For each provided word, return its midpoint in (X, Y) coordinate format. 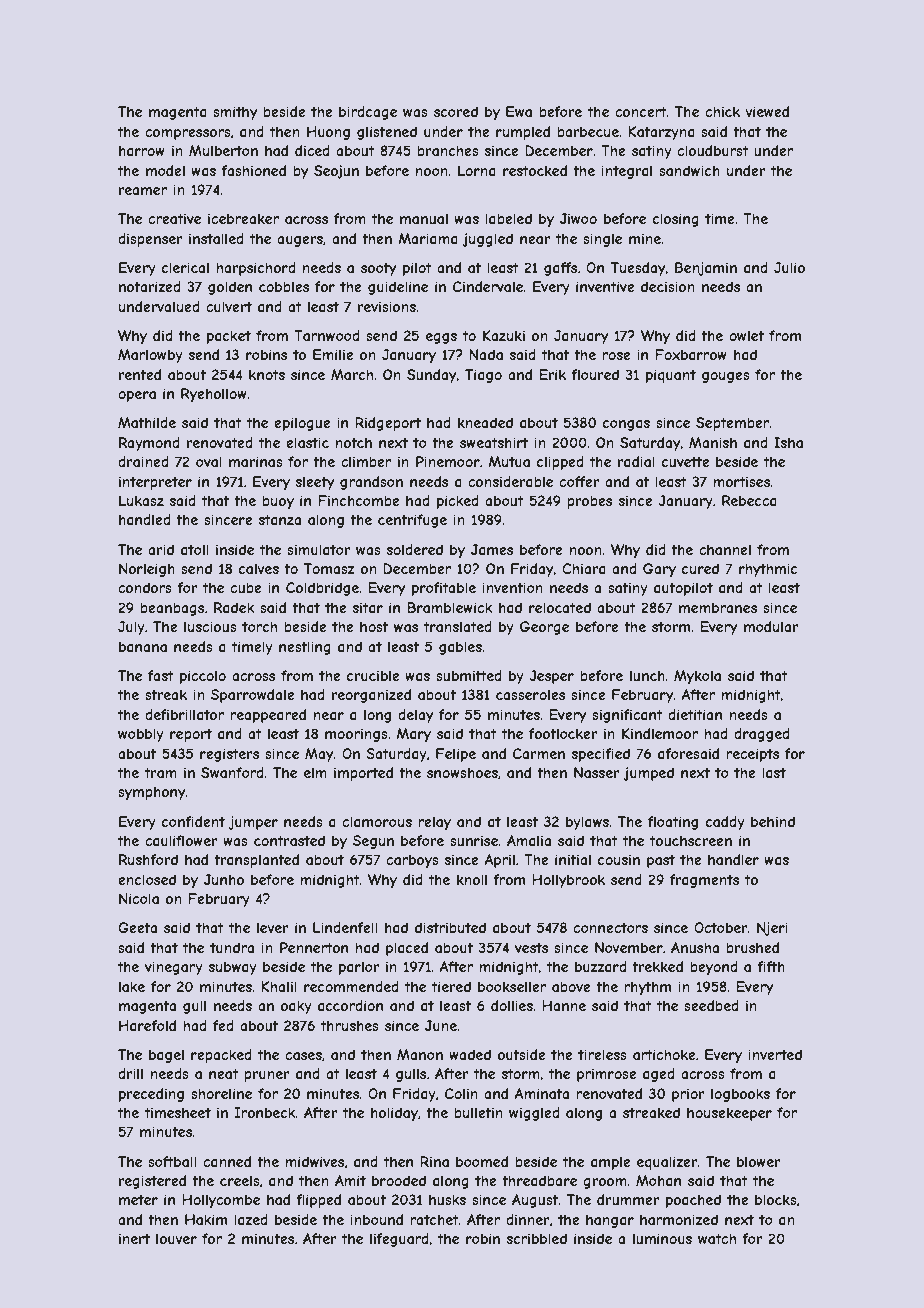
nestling (305, 648)
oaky (296, 1007)
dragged (762, 735)
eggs (441, 338)
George (544, 628)
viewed (767, 111)
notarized (150, 286)
